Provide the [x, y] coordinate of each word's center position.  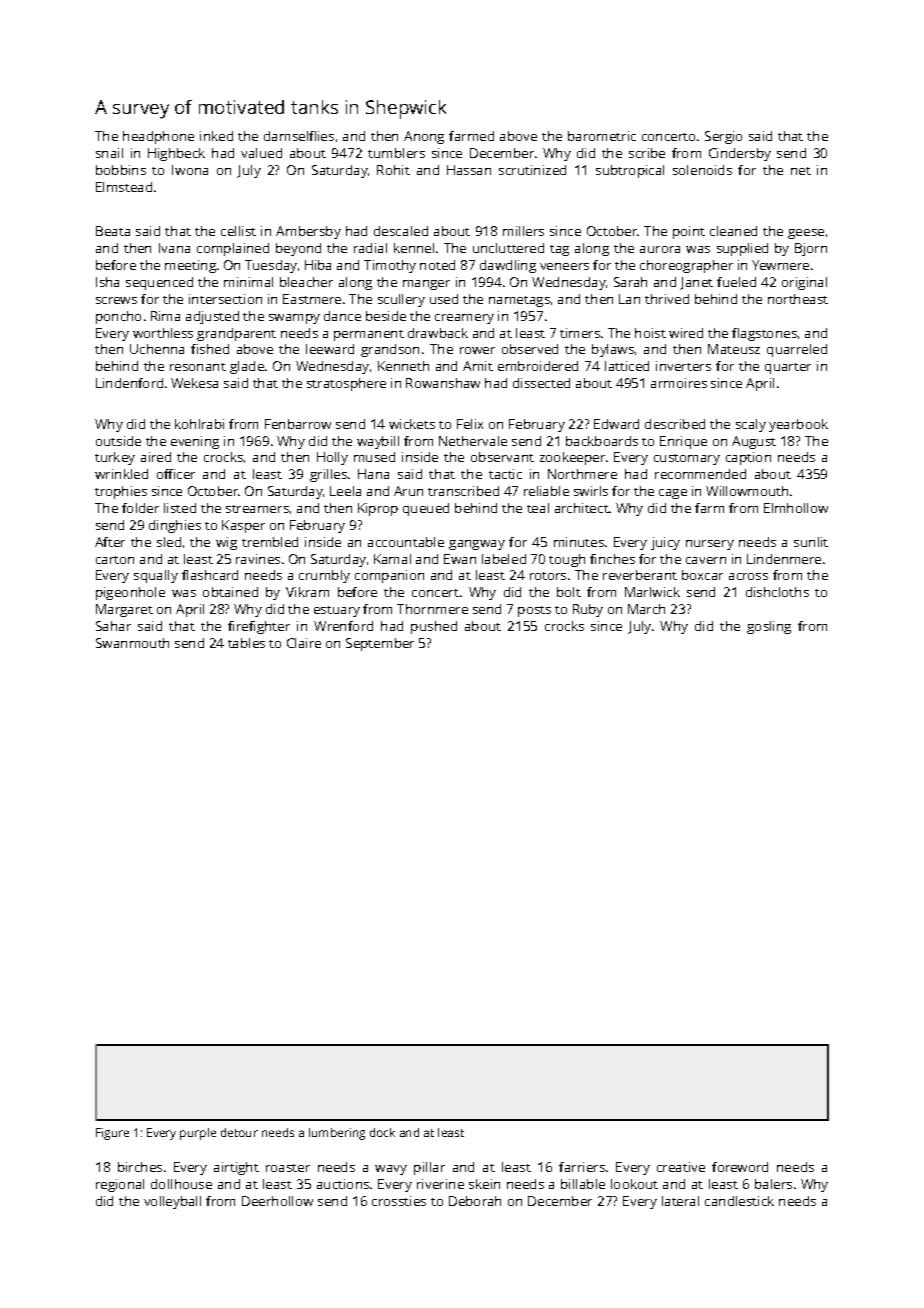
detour [239, 1132]
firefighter [259, 627]
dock [382, 1132]
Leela [345, 491]
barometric [602, 136]
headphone [158, 137]
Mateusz [734, 349]
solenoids [702, 170]
